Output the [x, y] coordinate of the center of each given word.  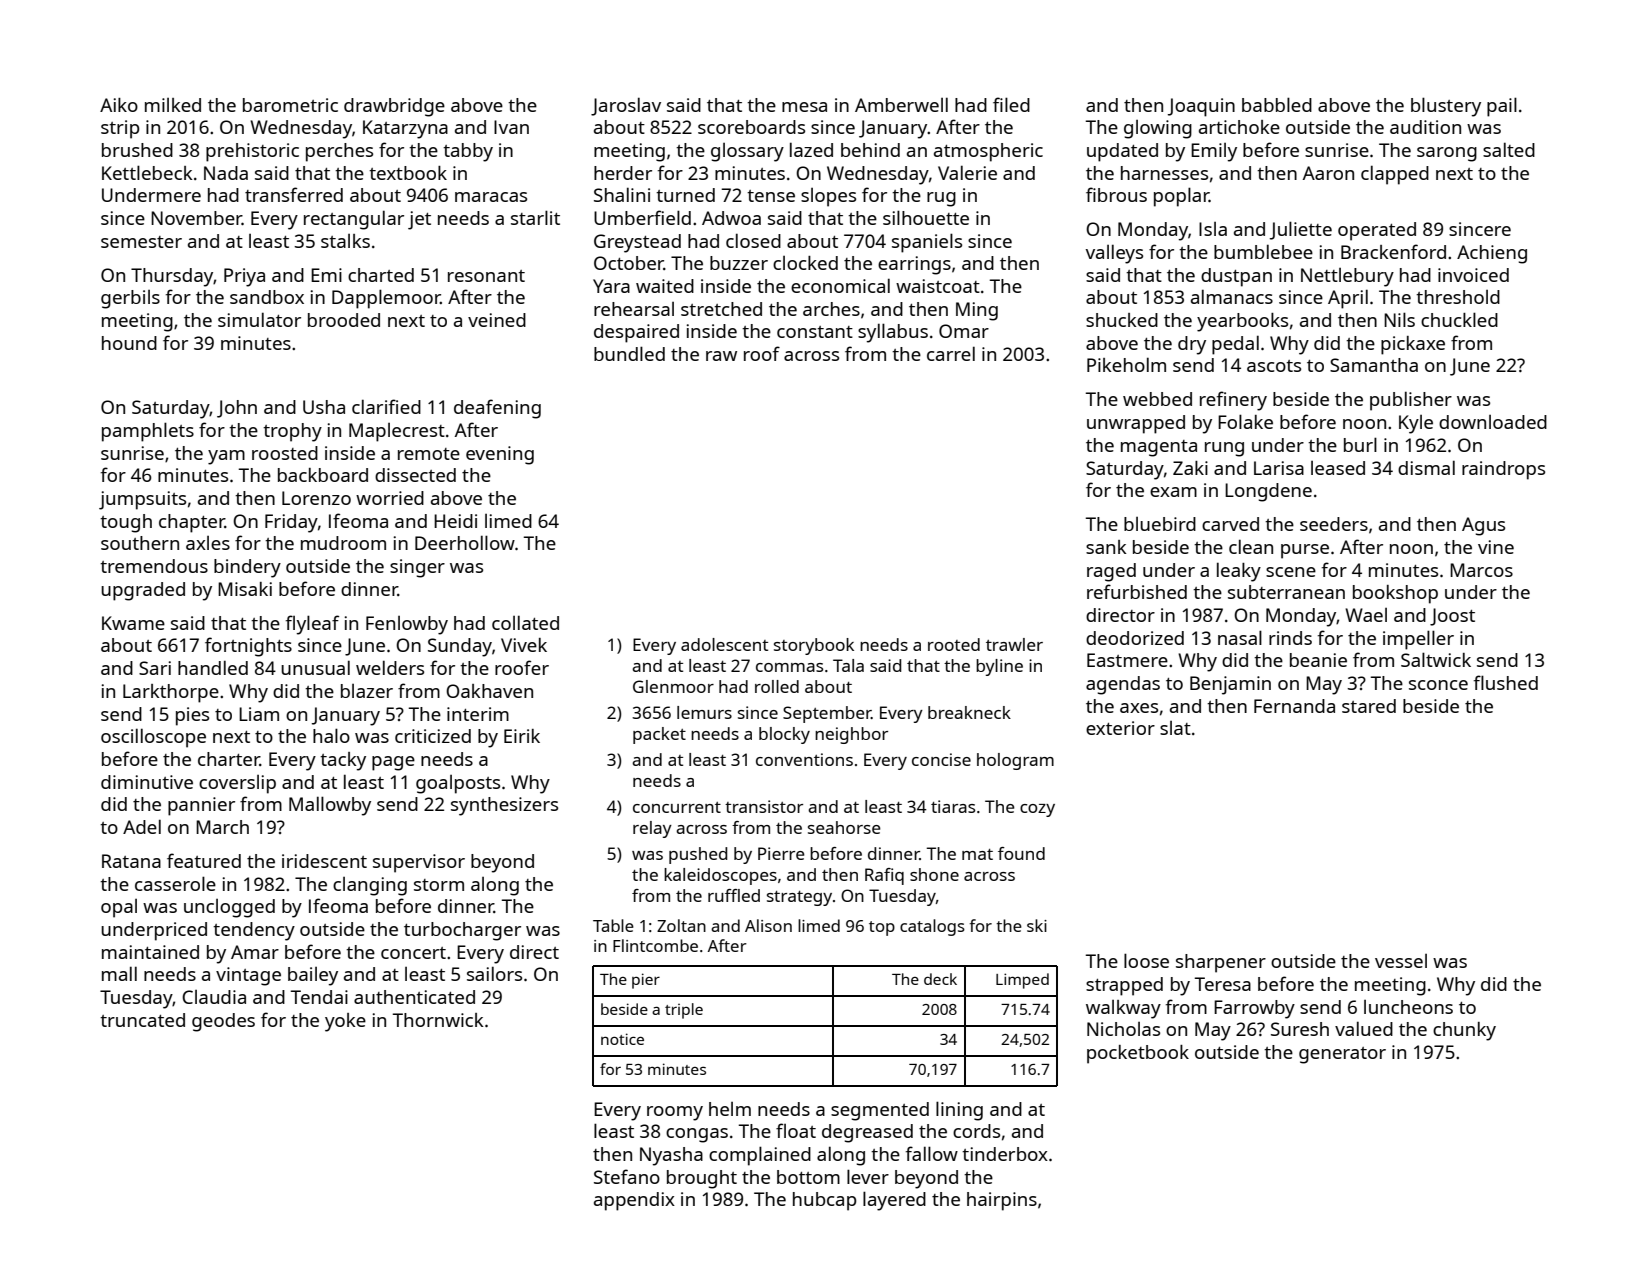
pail [1502, 107]
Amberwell [901, 104]
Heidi [455, 521]
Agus [1483, 526]
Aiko [119, 105]
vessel [1401, 961]
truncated [142, 1020]
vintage [248, 976]
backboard [323, 475]
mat [977, 854]
